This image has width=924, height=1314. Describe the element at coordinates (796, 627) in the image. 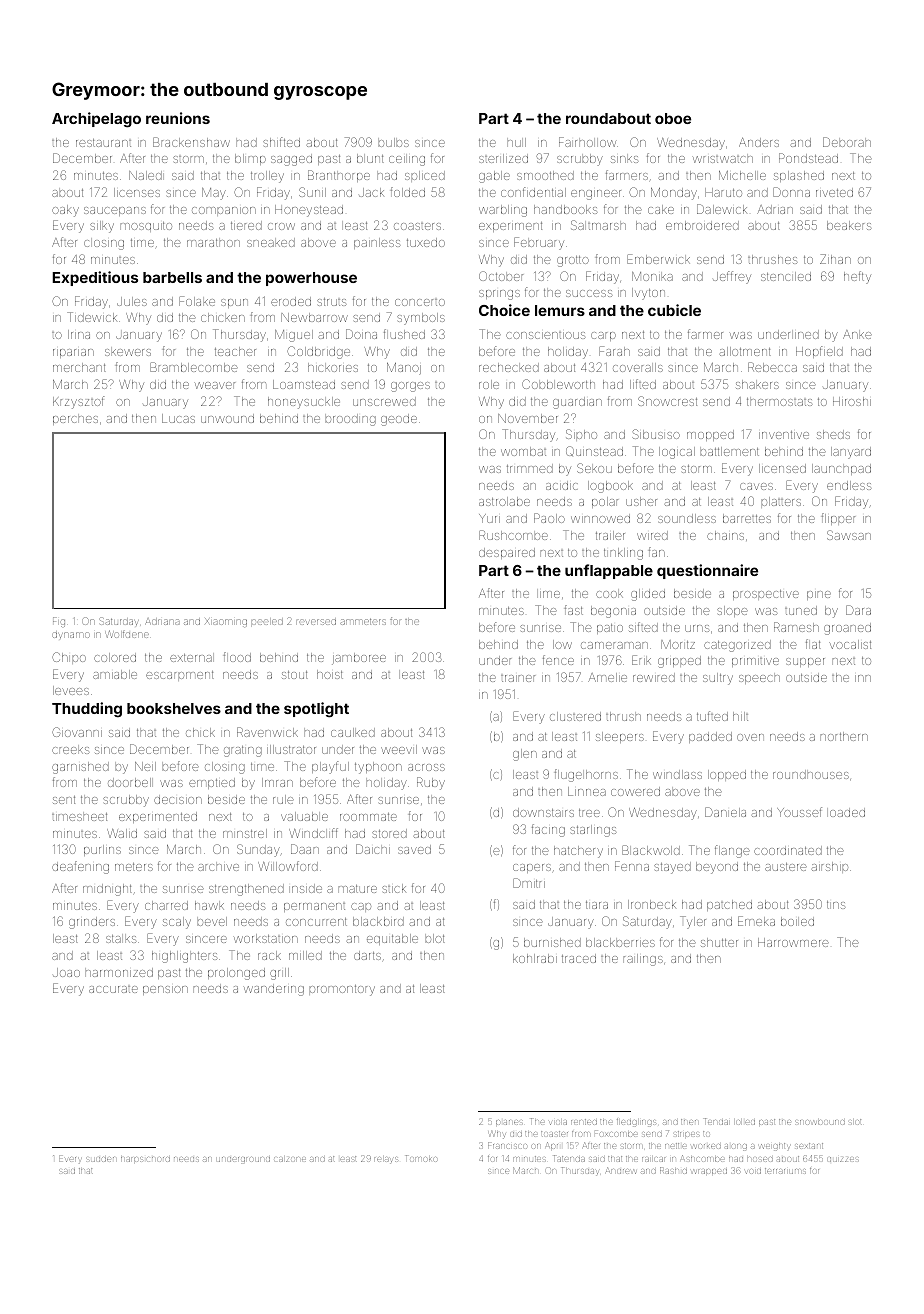

I see `Ramesh` at that location.
